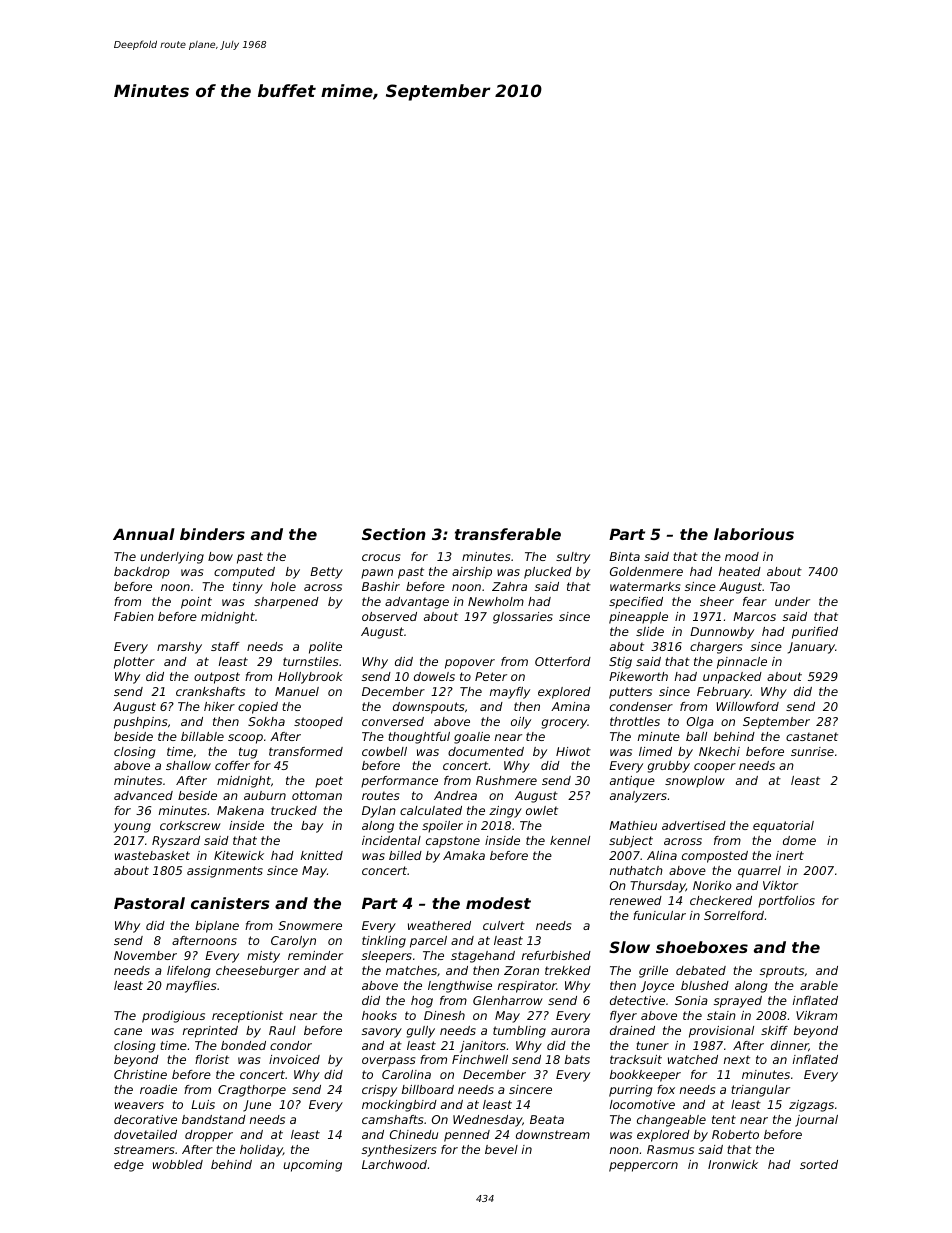 The image size is (952, 1233). Describe the element at coordinates (712, 885) in the page. I see `Noriko` at that location.
